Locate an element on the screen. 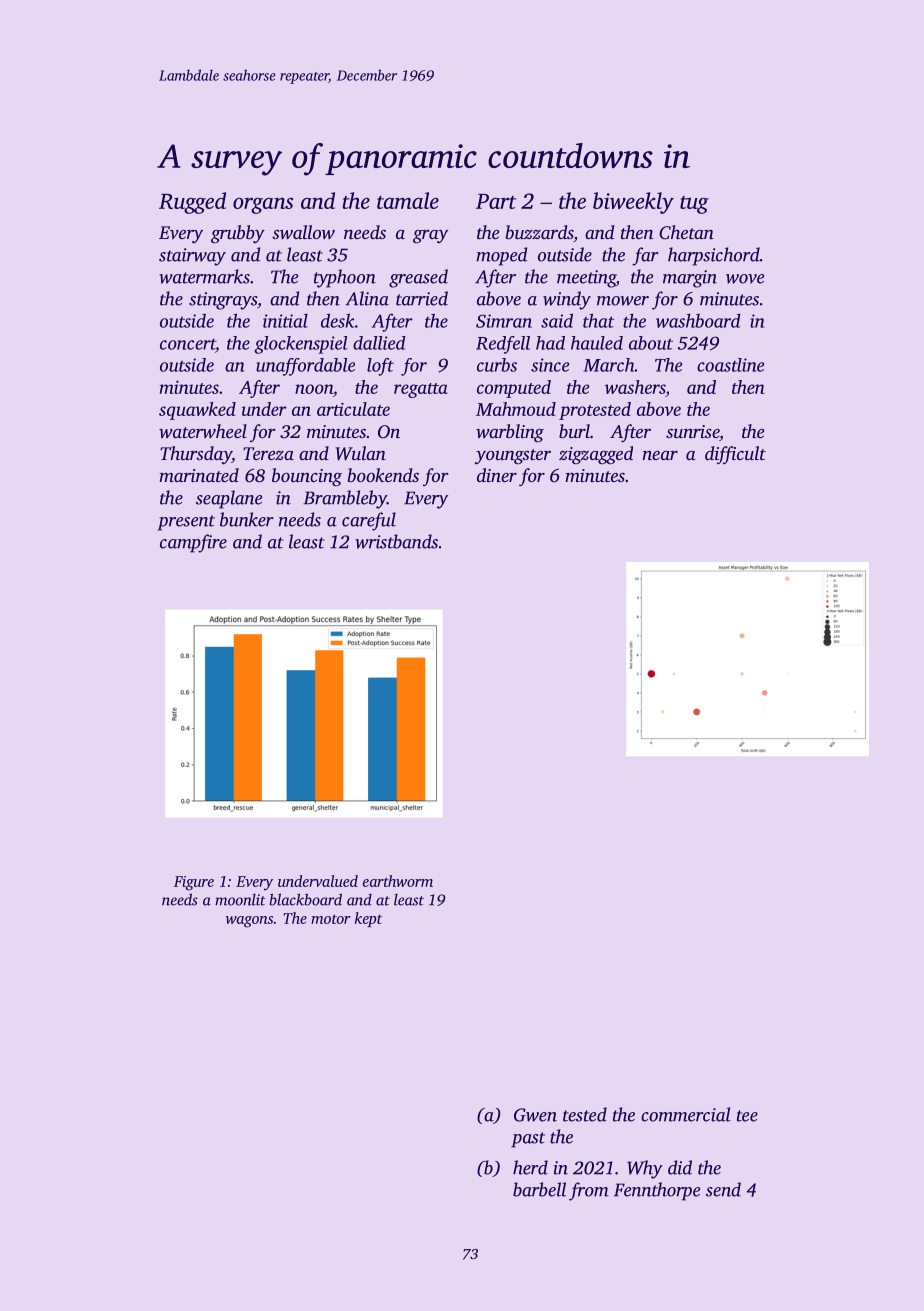  campfire is located at coordinates (193, 543).
